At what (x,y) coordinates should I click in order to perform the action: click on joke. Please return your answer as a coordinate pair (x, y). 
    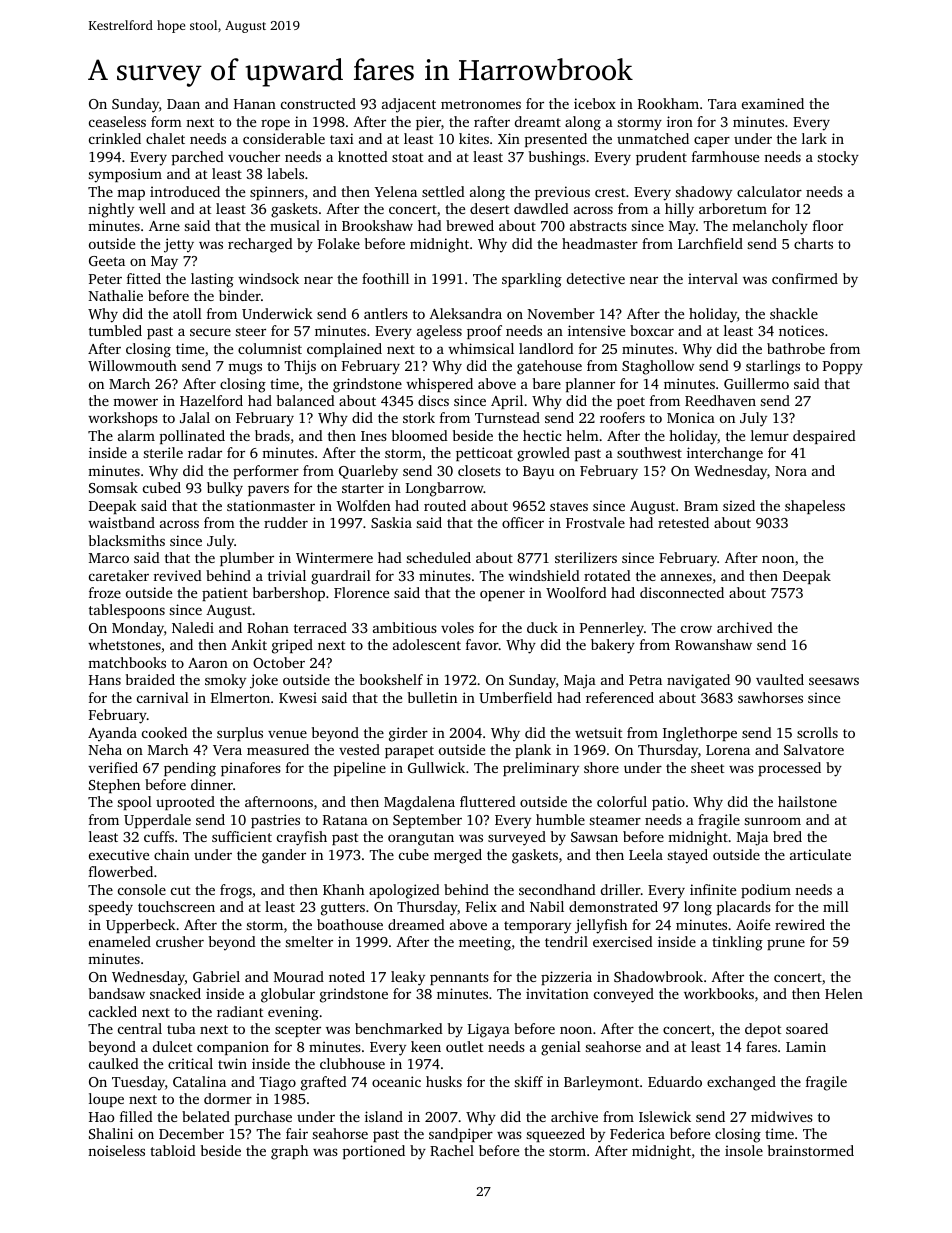
    Looking at the image, I should click on (264, 681).
